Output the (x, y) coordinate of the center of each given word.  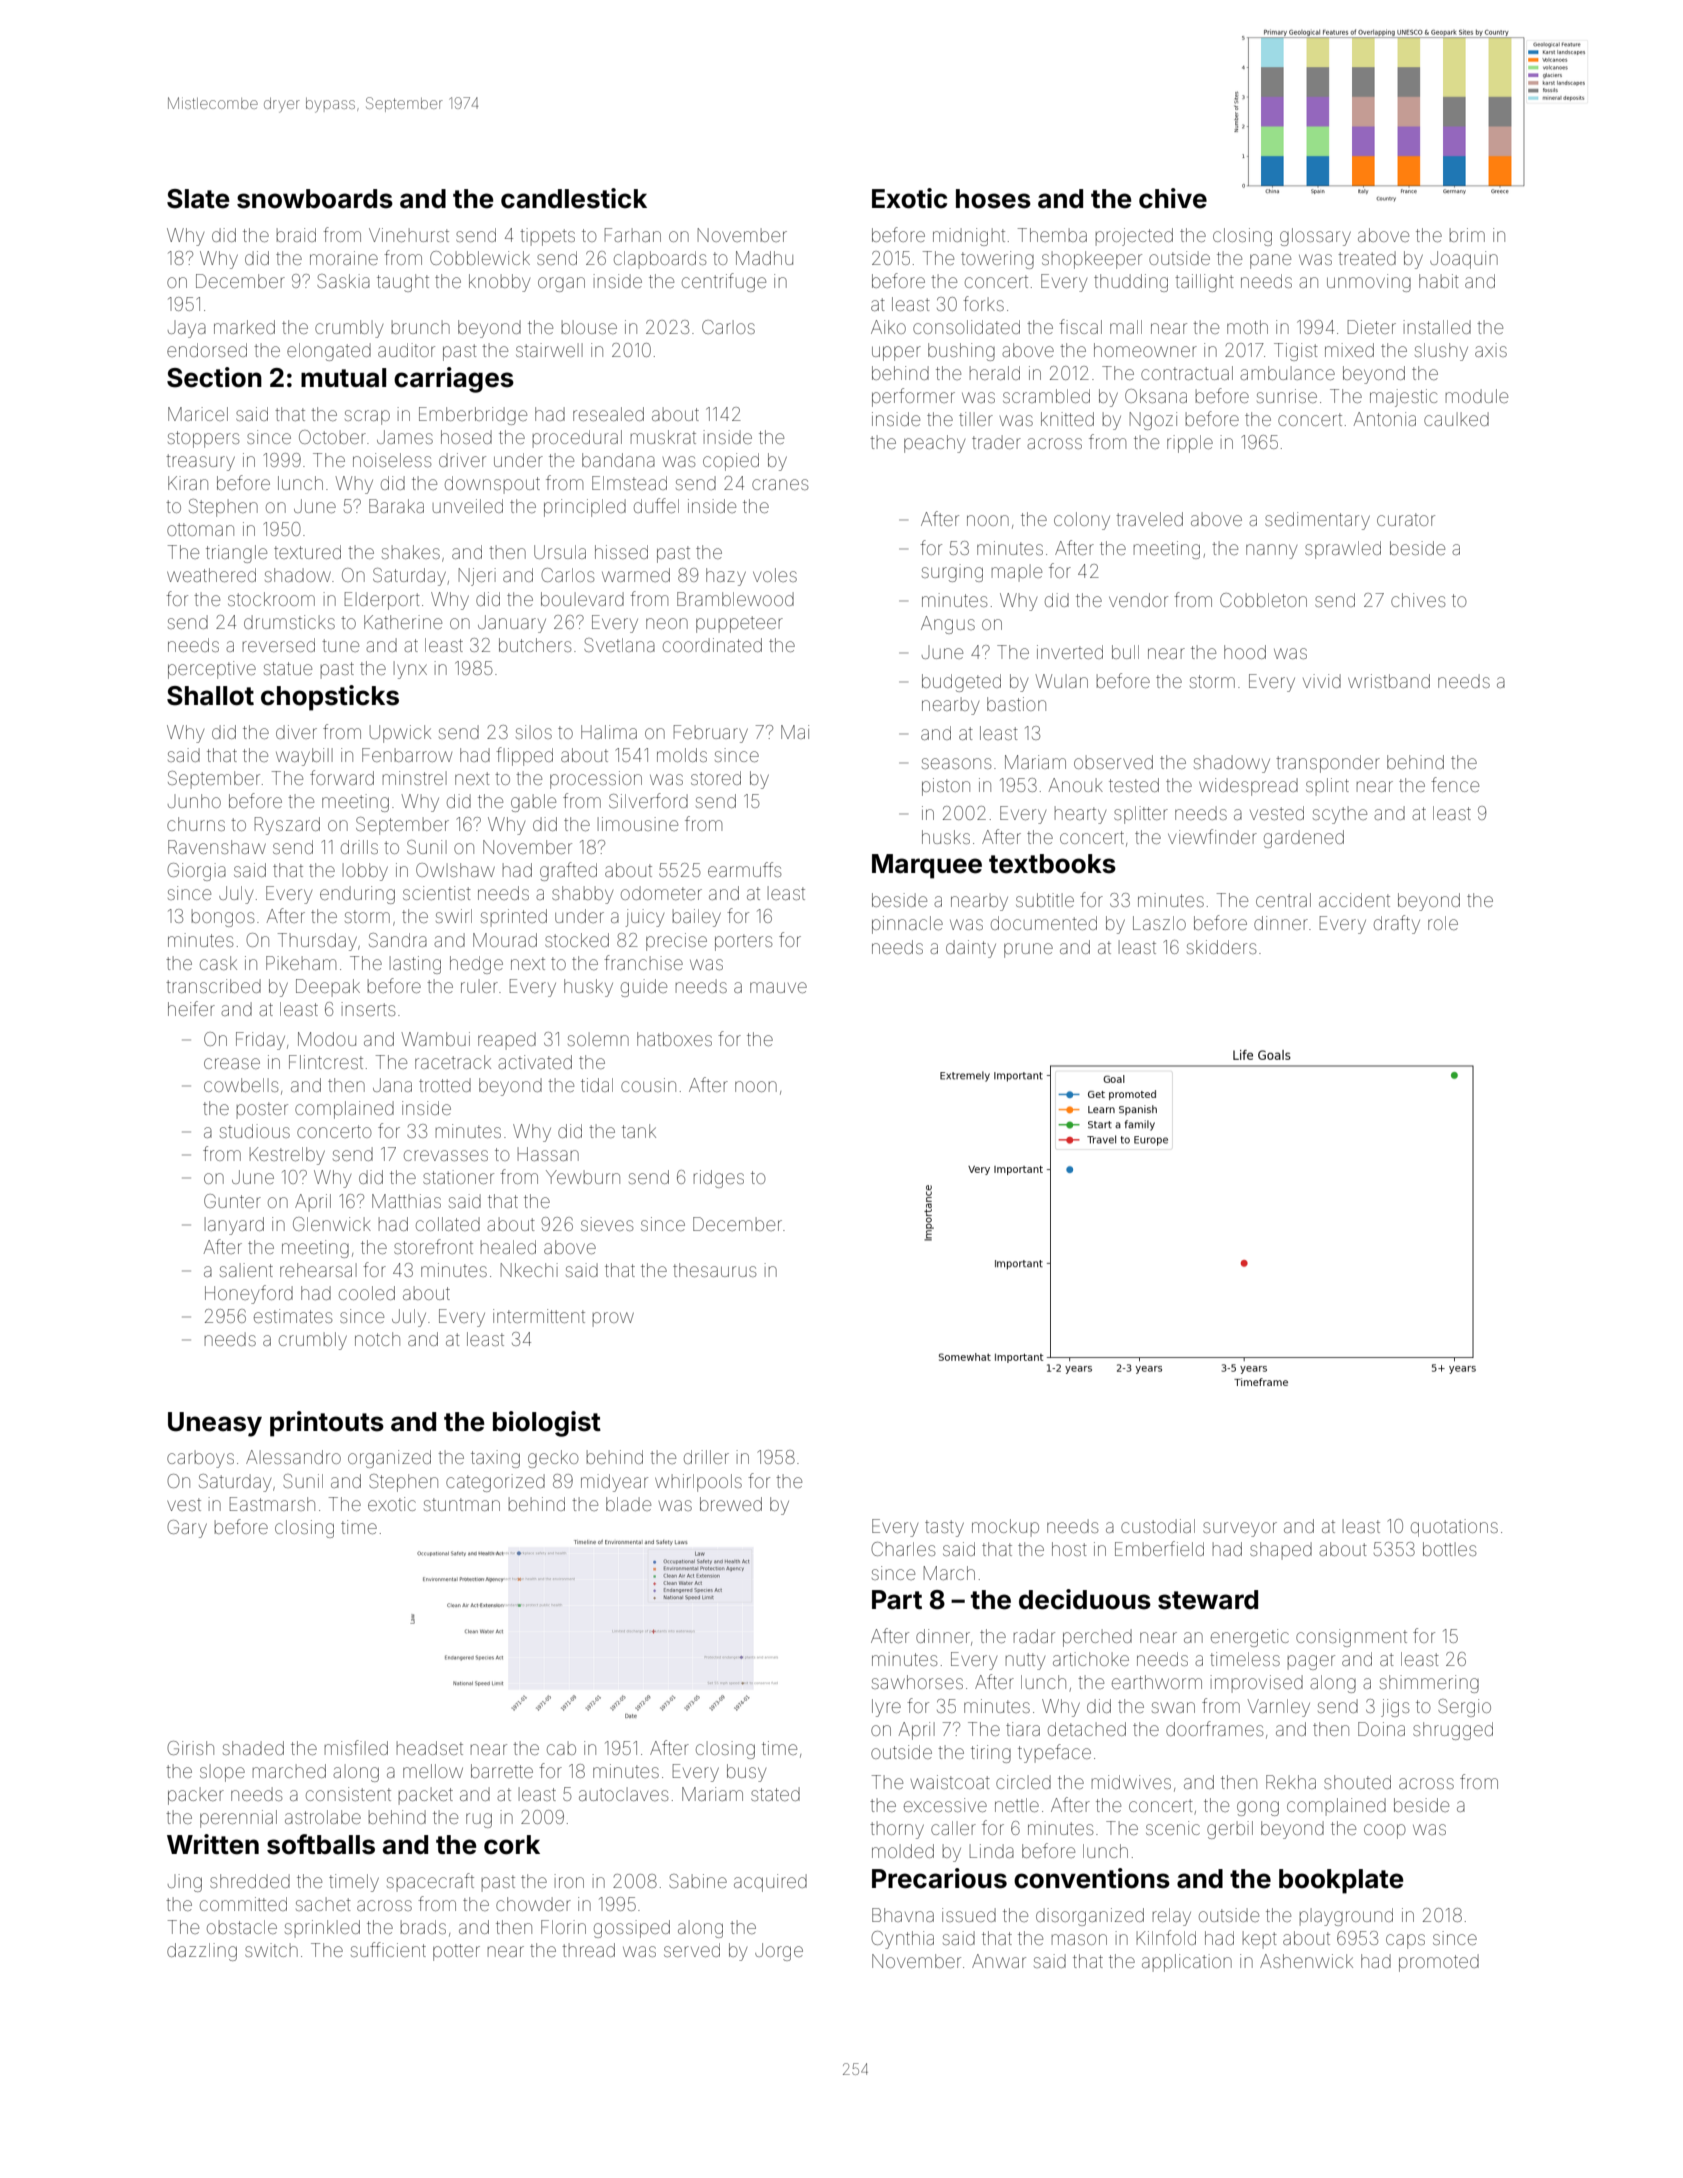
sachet (323, 1904)
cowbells (241, 1085)
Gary (187, 1529)
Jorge (779, 1952)
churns (196, 824)
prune (1028, 950)
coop (1385, 1831)
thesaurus (714, 1270)
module (1477, 396)
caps (1405, 1941)
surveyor (1240, 1529)
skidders (1221, 947)
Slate (198, 199)
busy (746, 1773)
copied (731, 462)
